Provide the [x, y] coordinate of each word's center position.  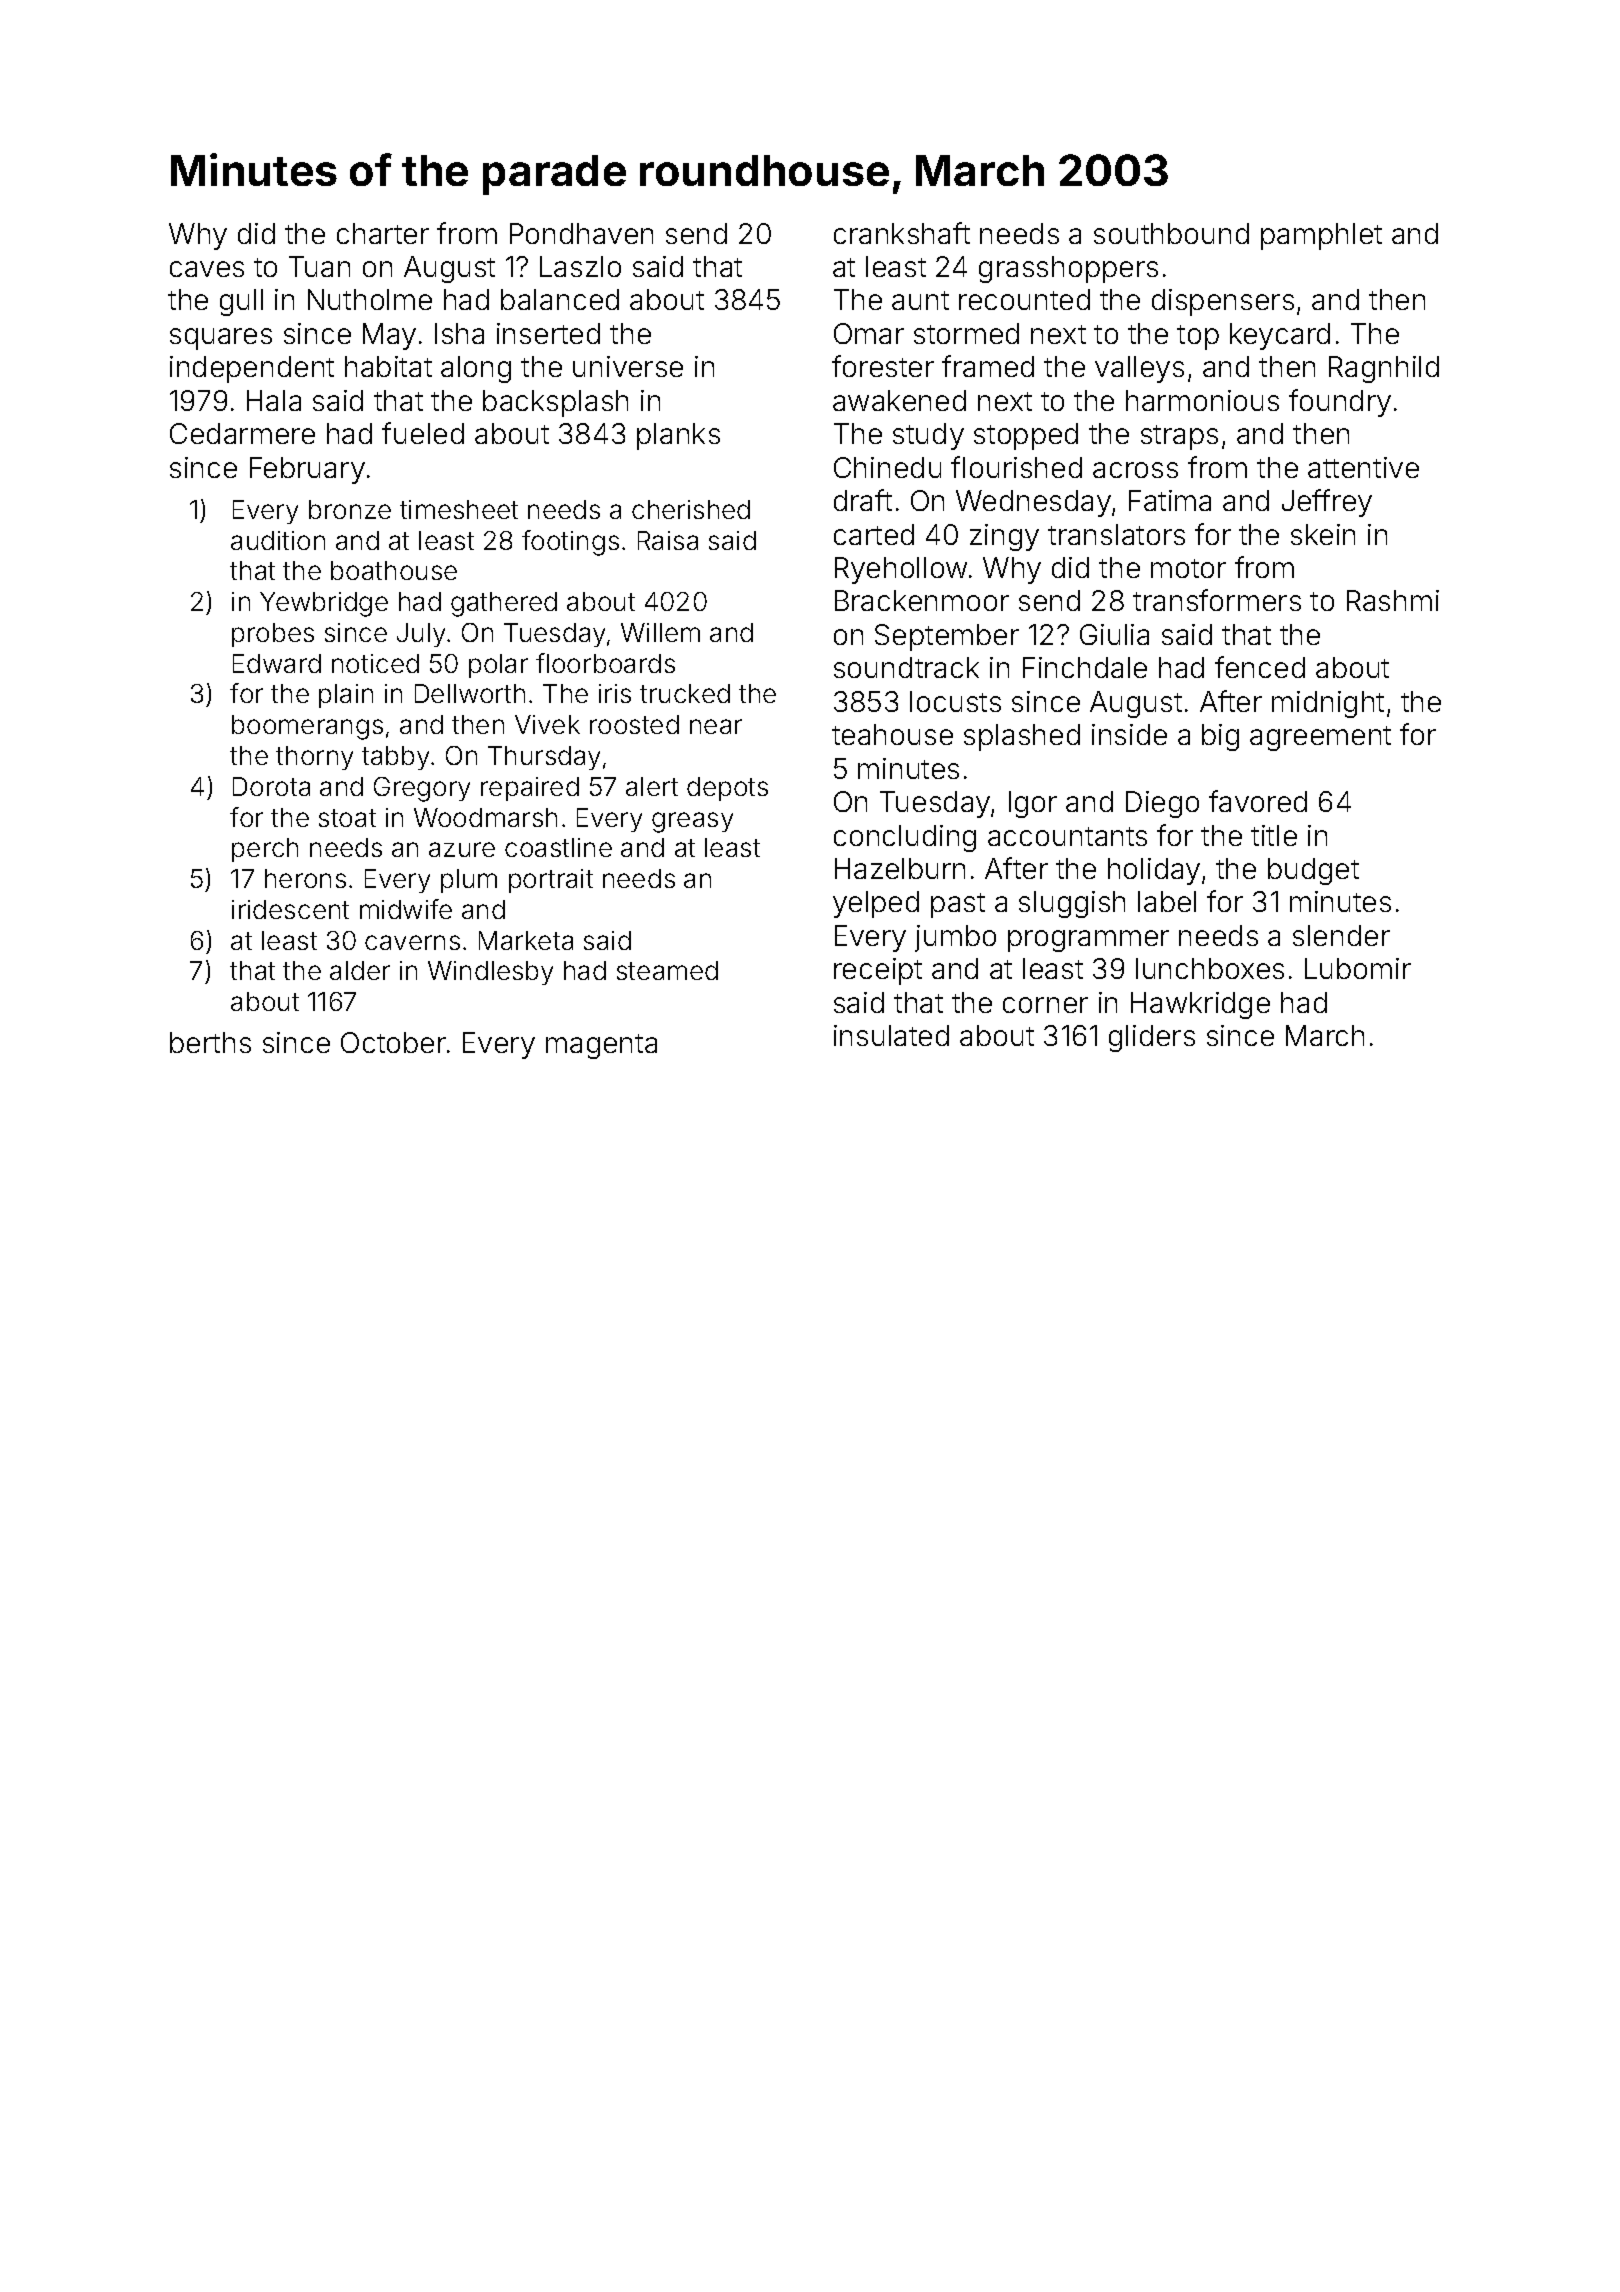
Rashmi [1393, 600]
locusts [955, 701]
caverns [412, 942]
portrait [551, 881]
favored [1258, 801]
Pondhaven [581, 233]
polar [498, 666]
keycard [1280, 336]
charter [383, 233]
